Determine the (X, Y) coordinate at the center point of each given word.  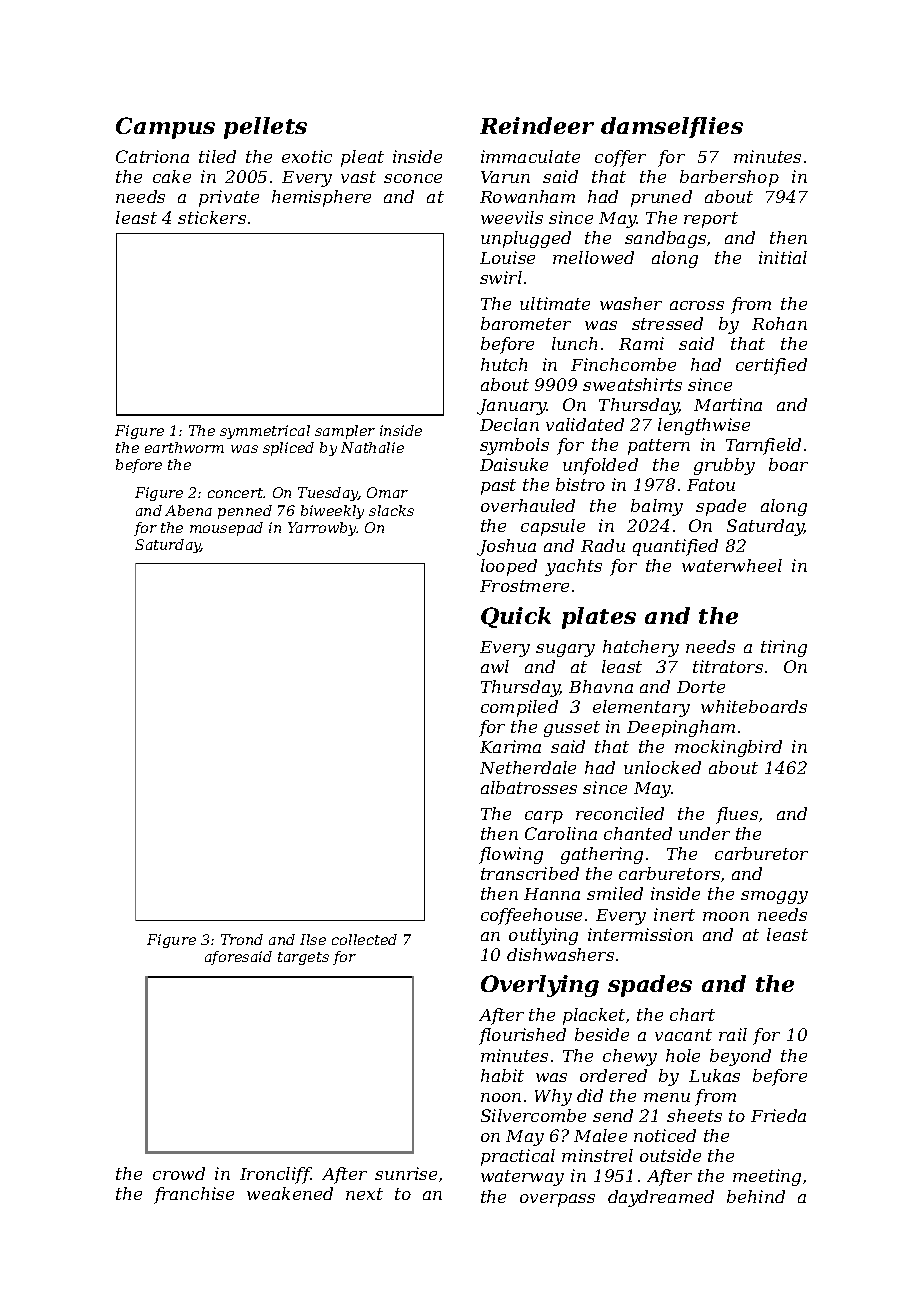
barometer (526, 323)
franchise (194, 1195)
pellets (265, 128)
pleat (362, 158)
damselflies (672, 127)
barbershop (729, 178)
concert (236, 493)
